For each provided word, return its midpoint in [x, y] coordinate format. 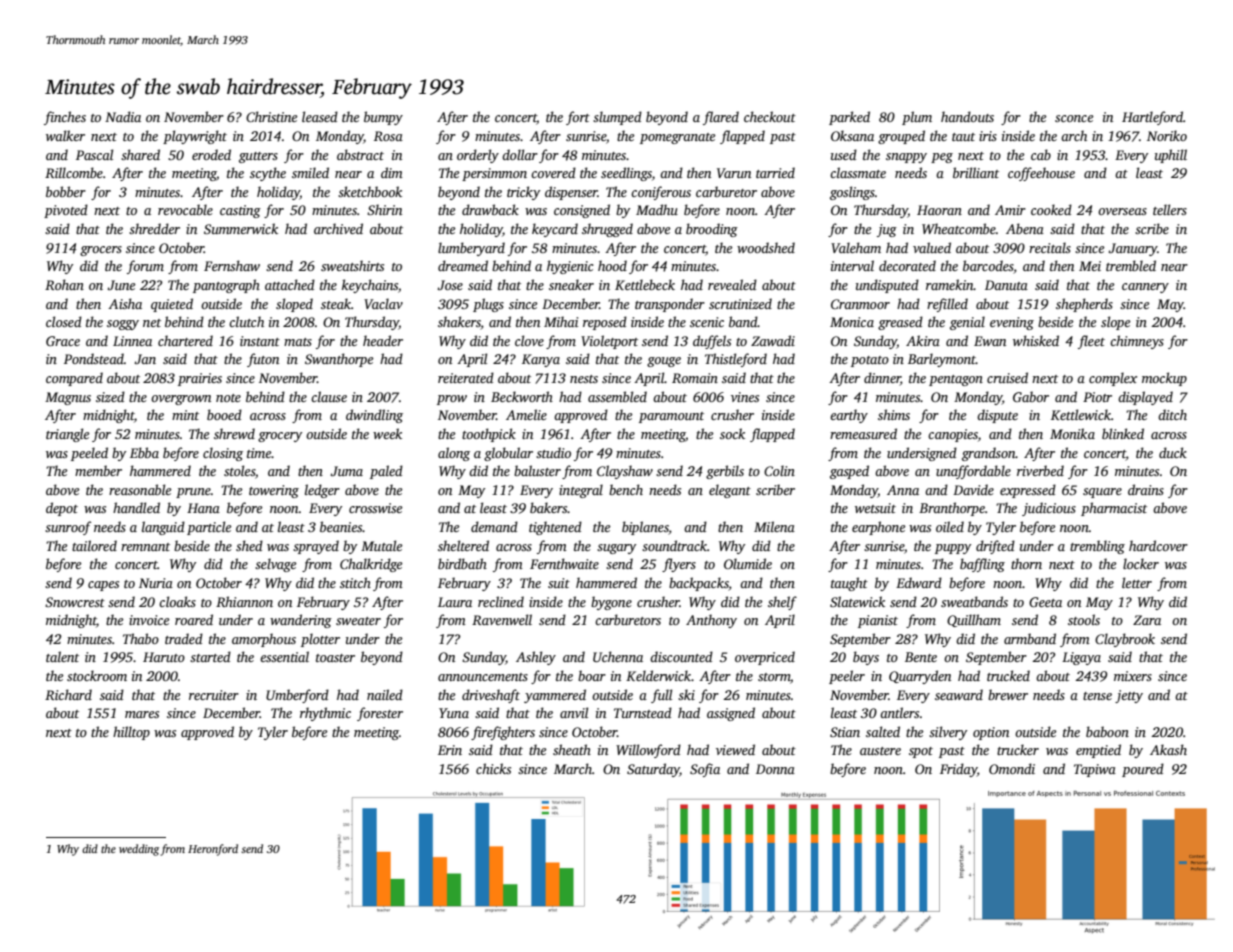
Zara [1147, 620]
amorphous [264, 640]
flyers [679, 565]
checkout [770, 116]
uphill [1171, 156]
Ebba [144, 452]
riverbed [1040, 470]
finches [65, 118]
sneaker [571, 284]
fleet [1091, 342]
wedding [139, 850]
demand [494, 526]
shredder [154, 228]
